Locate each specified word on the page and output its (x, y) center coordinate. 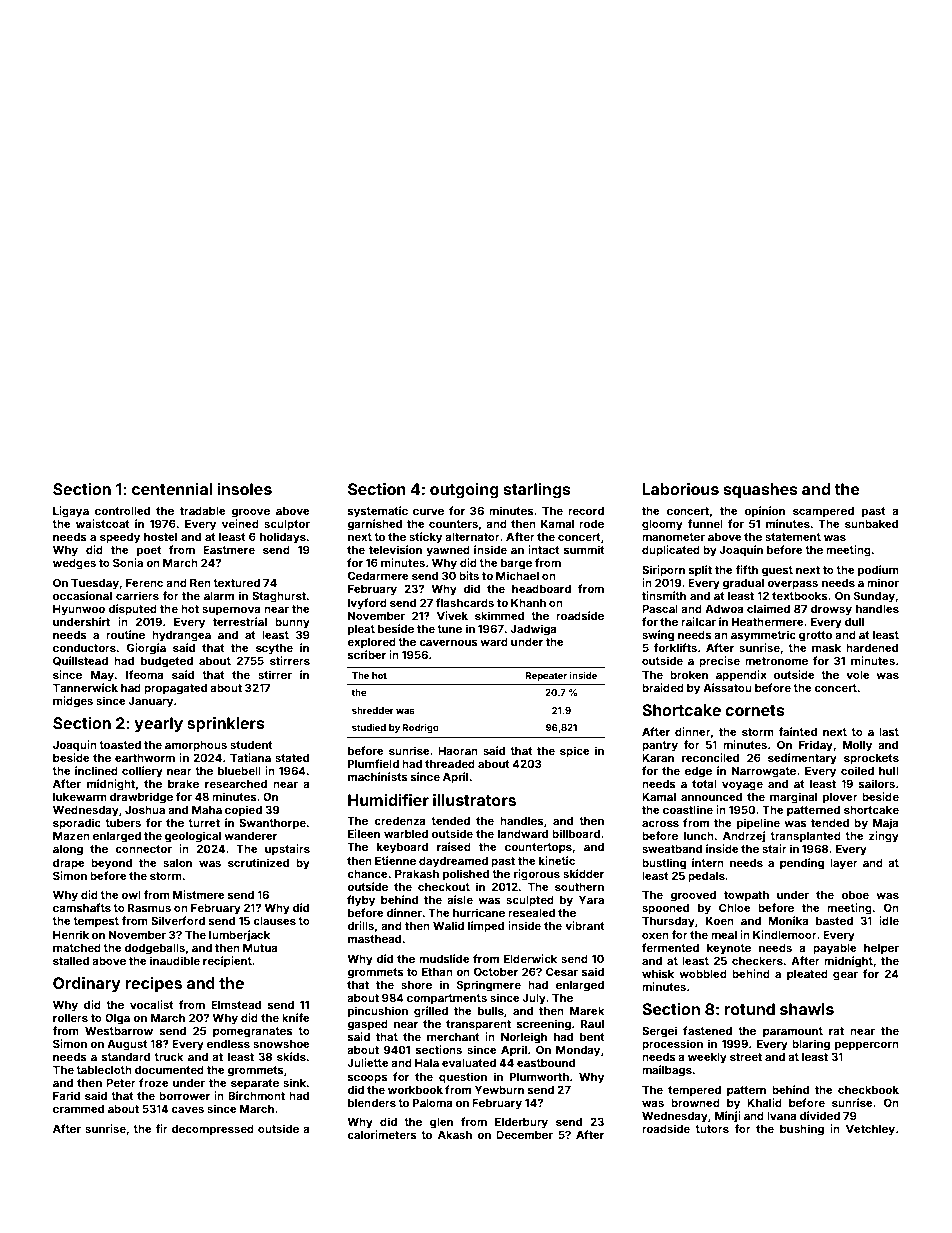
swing (658, 636)
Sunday (875, 597)
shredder (373, 710)
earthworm (145, 758)
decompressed (213, 1130)
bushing (802, 1130)
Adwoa (724, 609)
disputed (132, 610)
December (524, 1134)
